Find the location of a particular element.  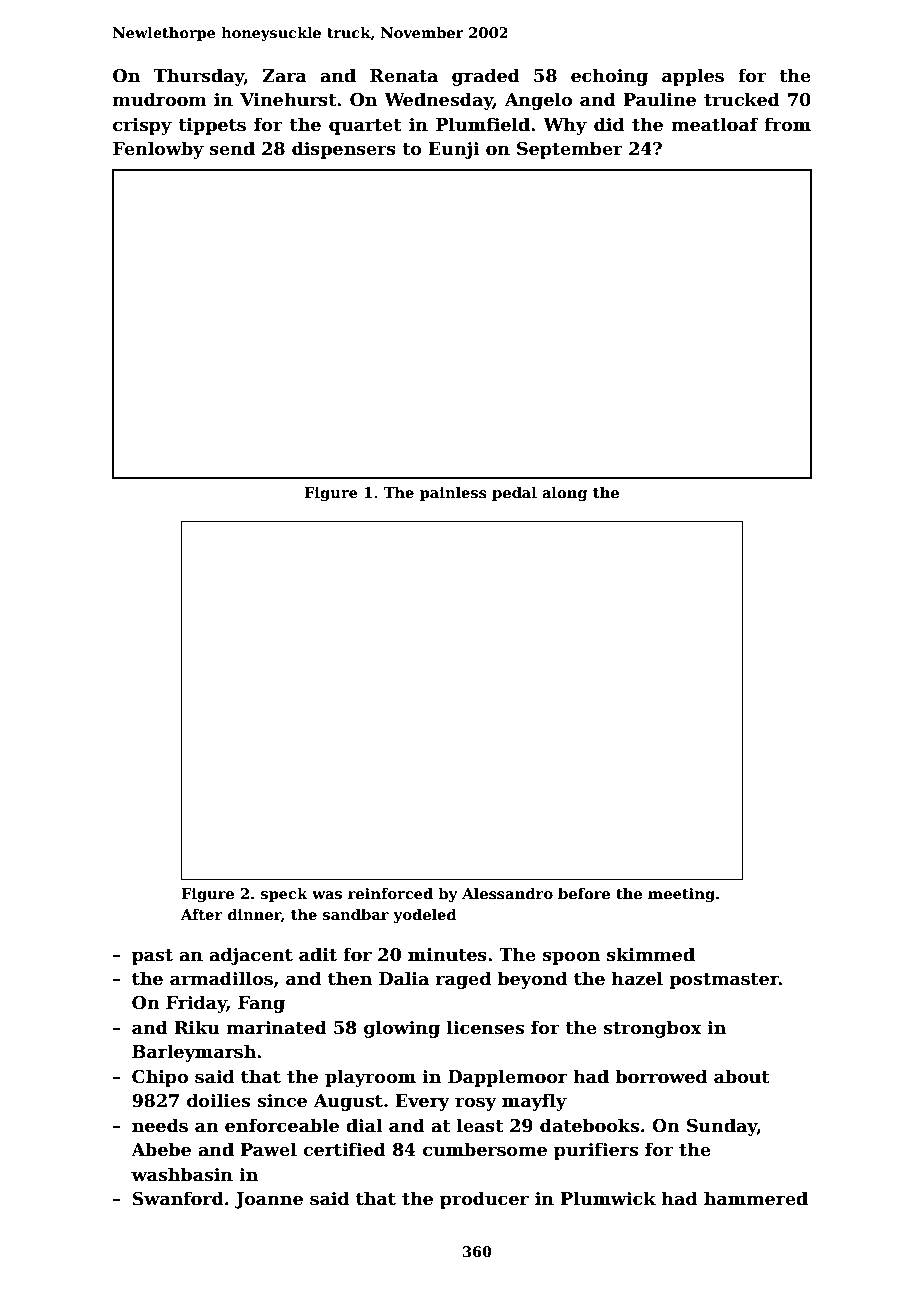

send is located at coordinates (232, 148).
